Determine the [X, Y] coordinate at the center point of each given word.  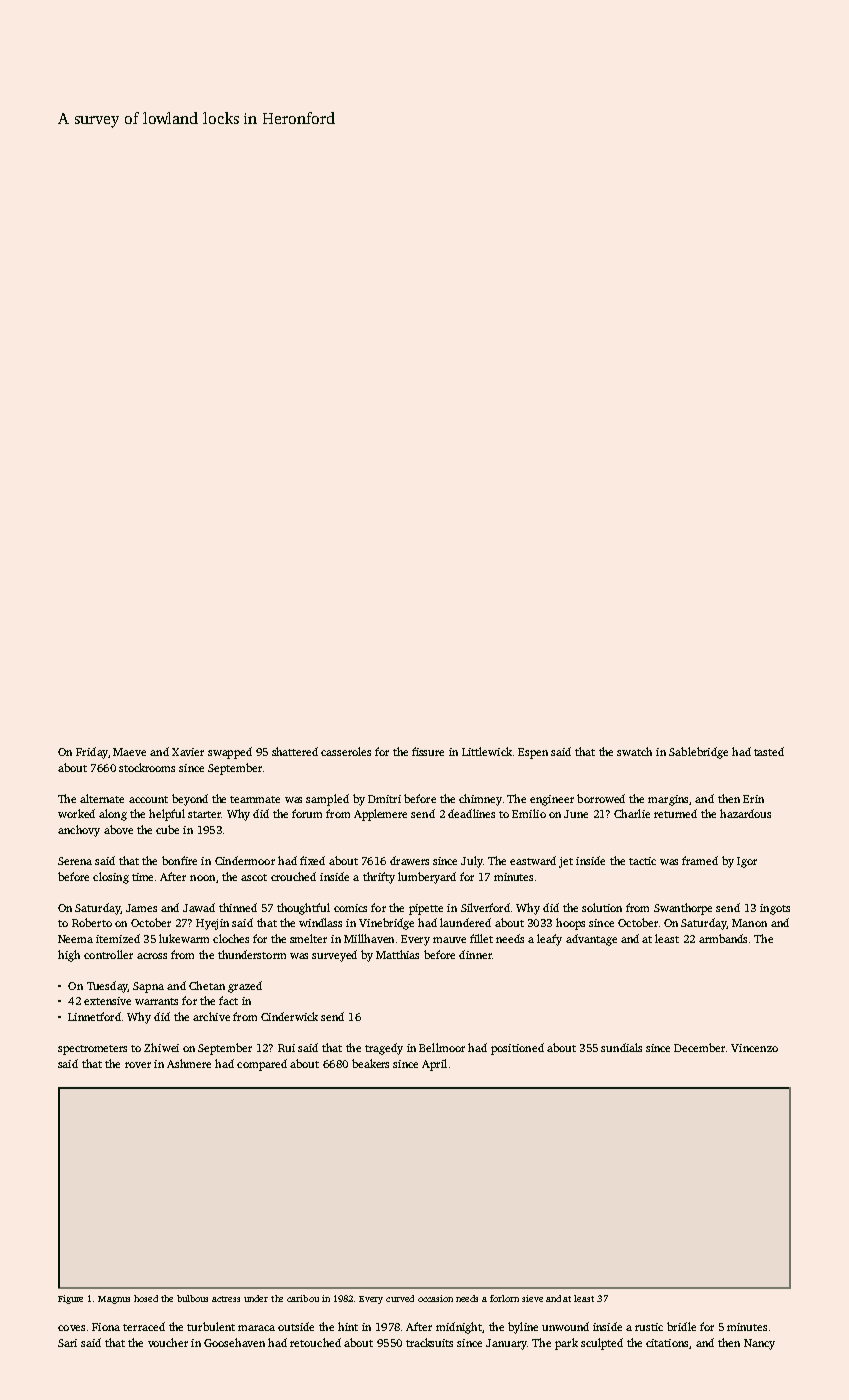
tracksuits [429, 1342]
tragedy [384, 1049]
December [699, 1047]
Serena [75, 861]
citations [667, 1343]
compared [262, 1065]
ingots [775, 909]
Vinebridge [386, 924]
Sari [67, 1343]
